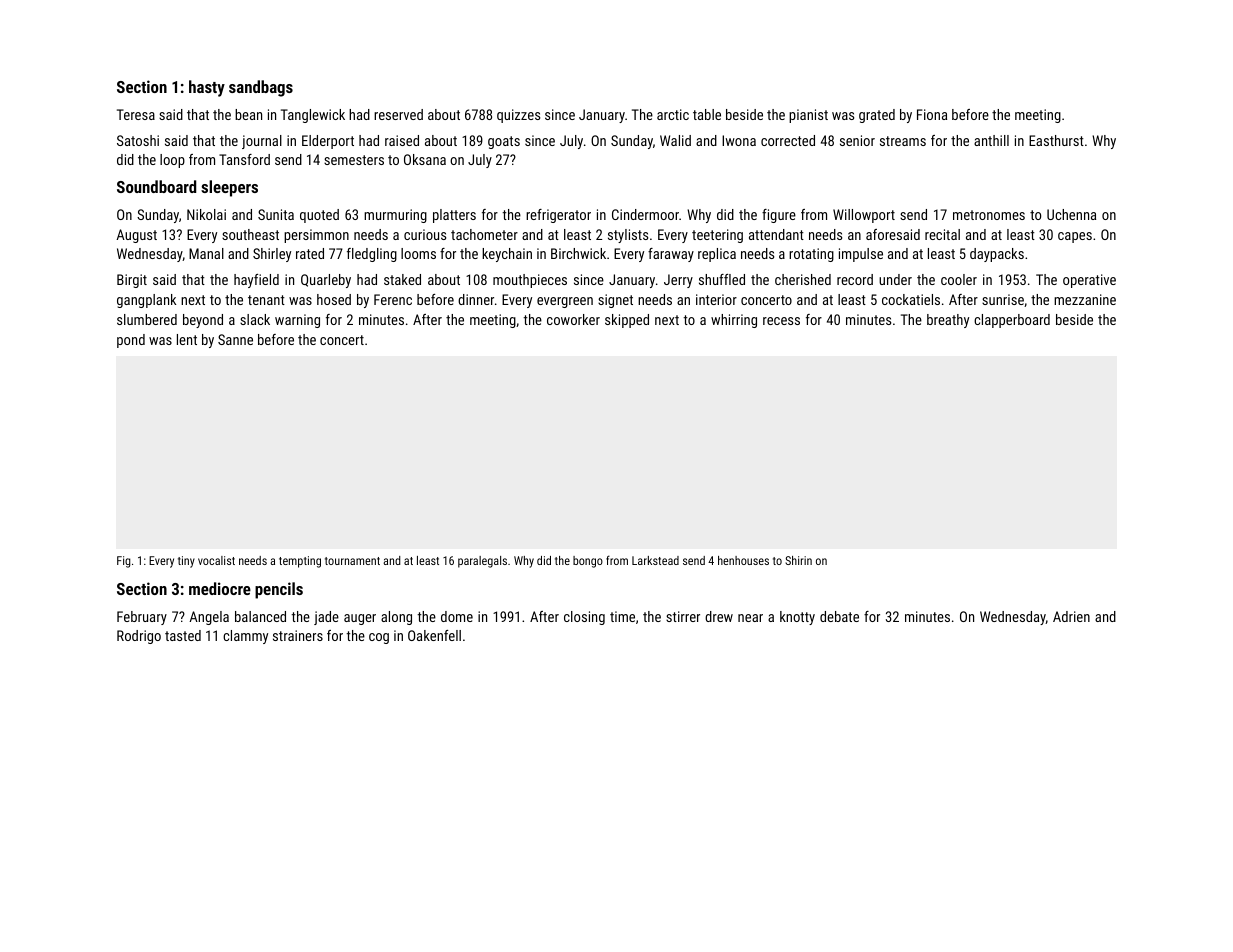 This screenshot has height=952, width=1233. What do you see at coordinates (454, 216) in the screenshot?
I see `platters` at bounding box center [454, 216].
